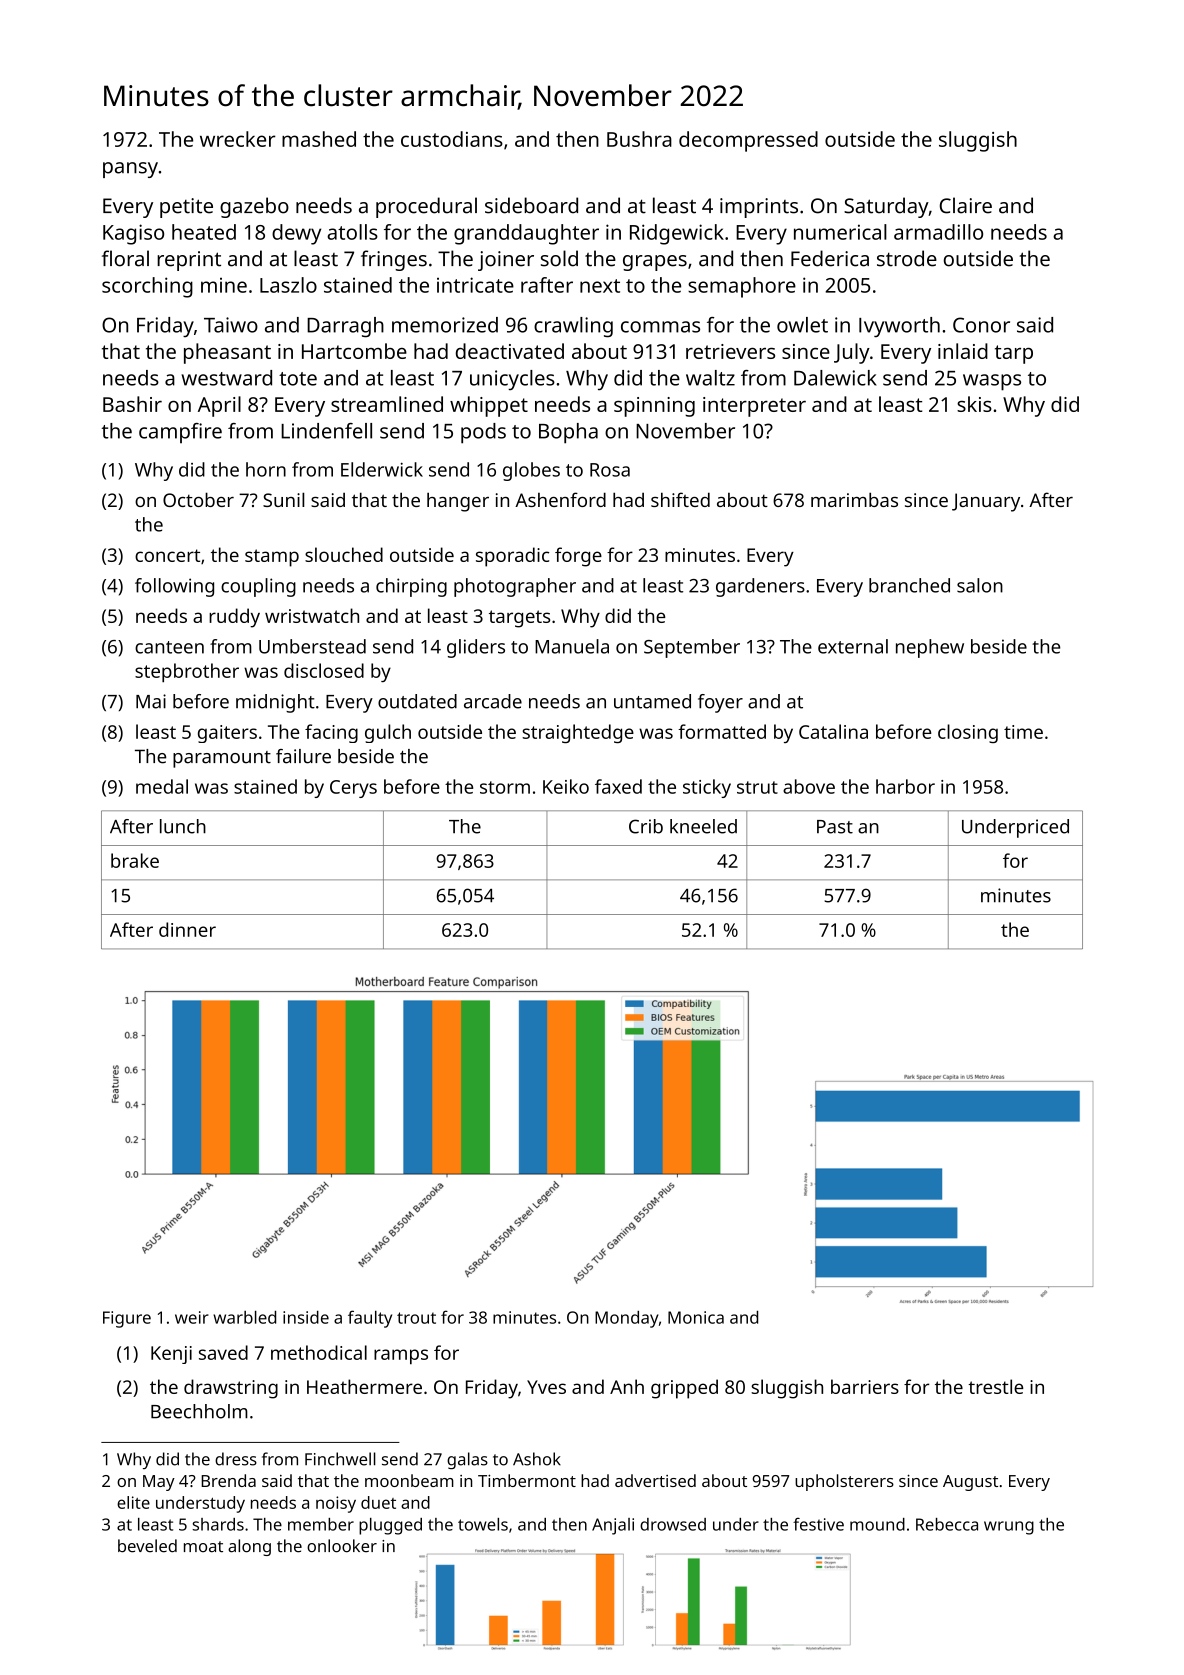  Describe the element at coordinates (546, 1387) in the image. I see `Yves` at that location.
